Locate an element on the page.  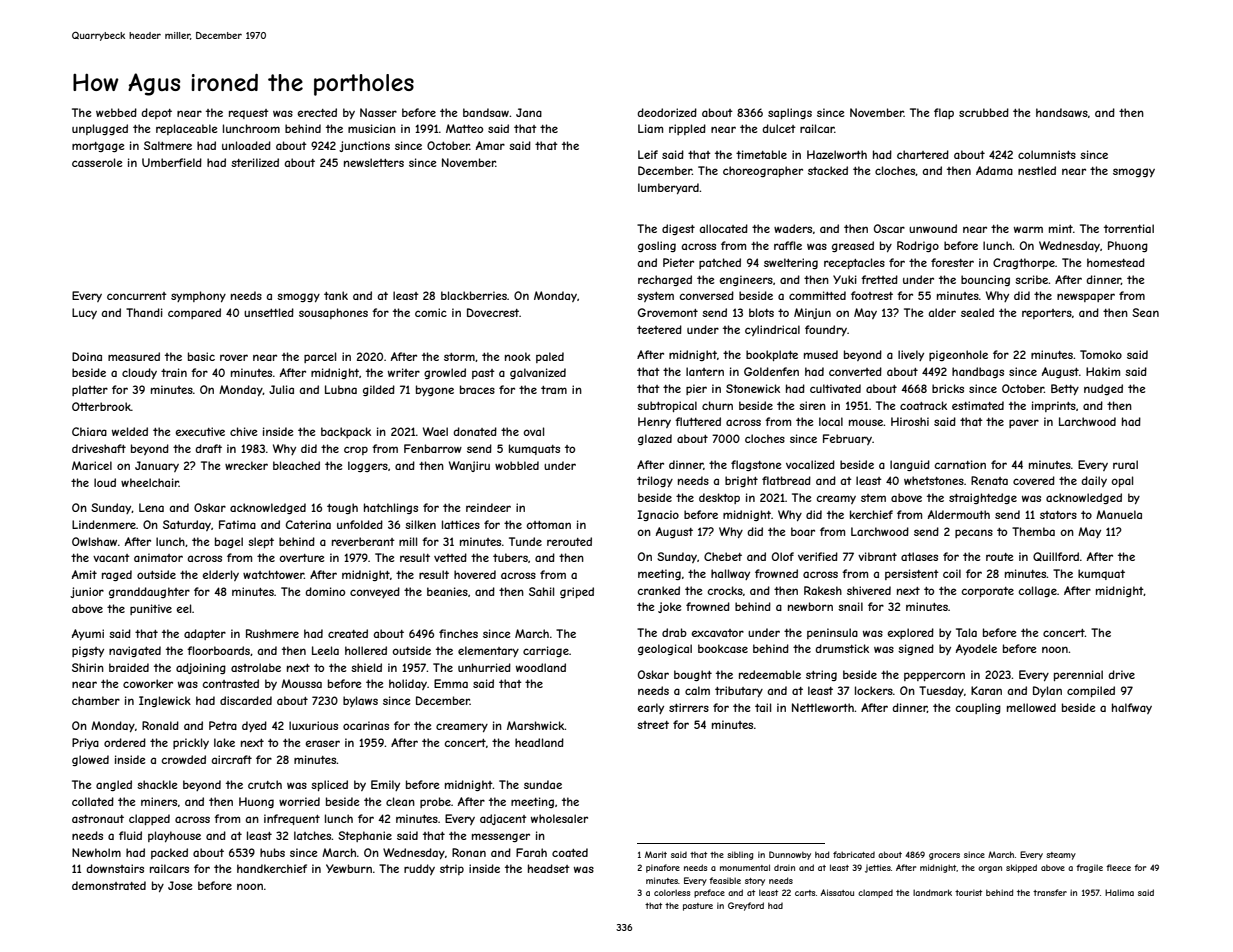
fluid is located at coordinates (130, 835).
